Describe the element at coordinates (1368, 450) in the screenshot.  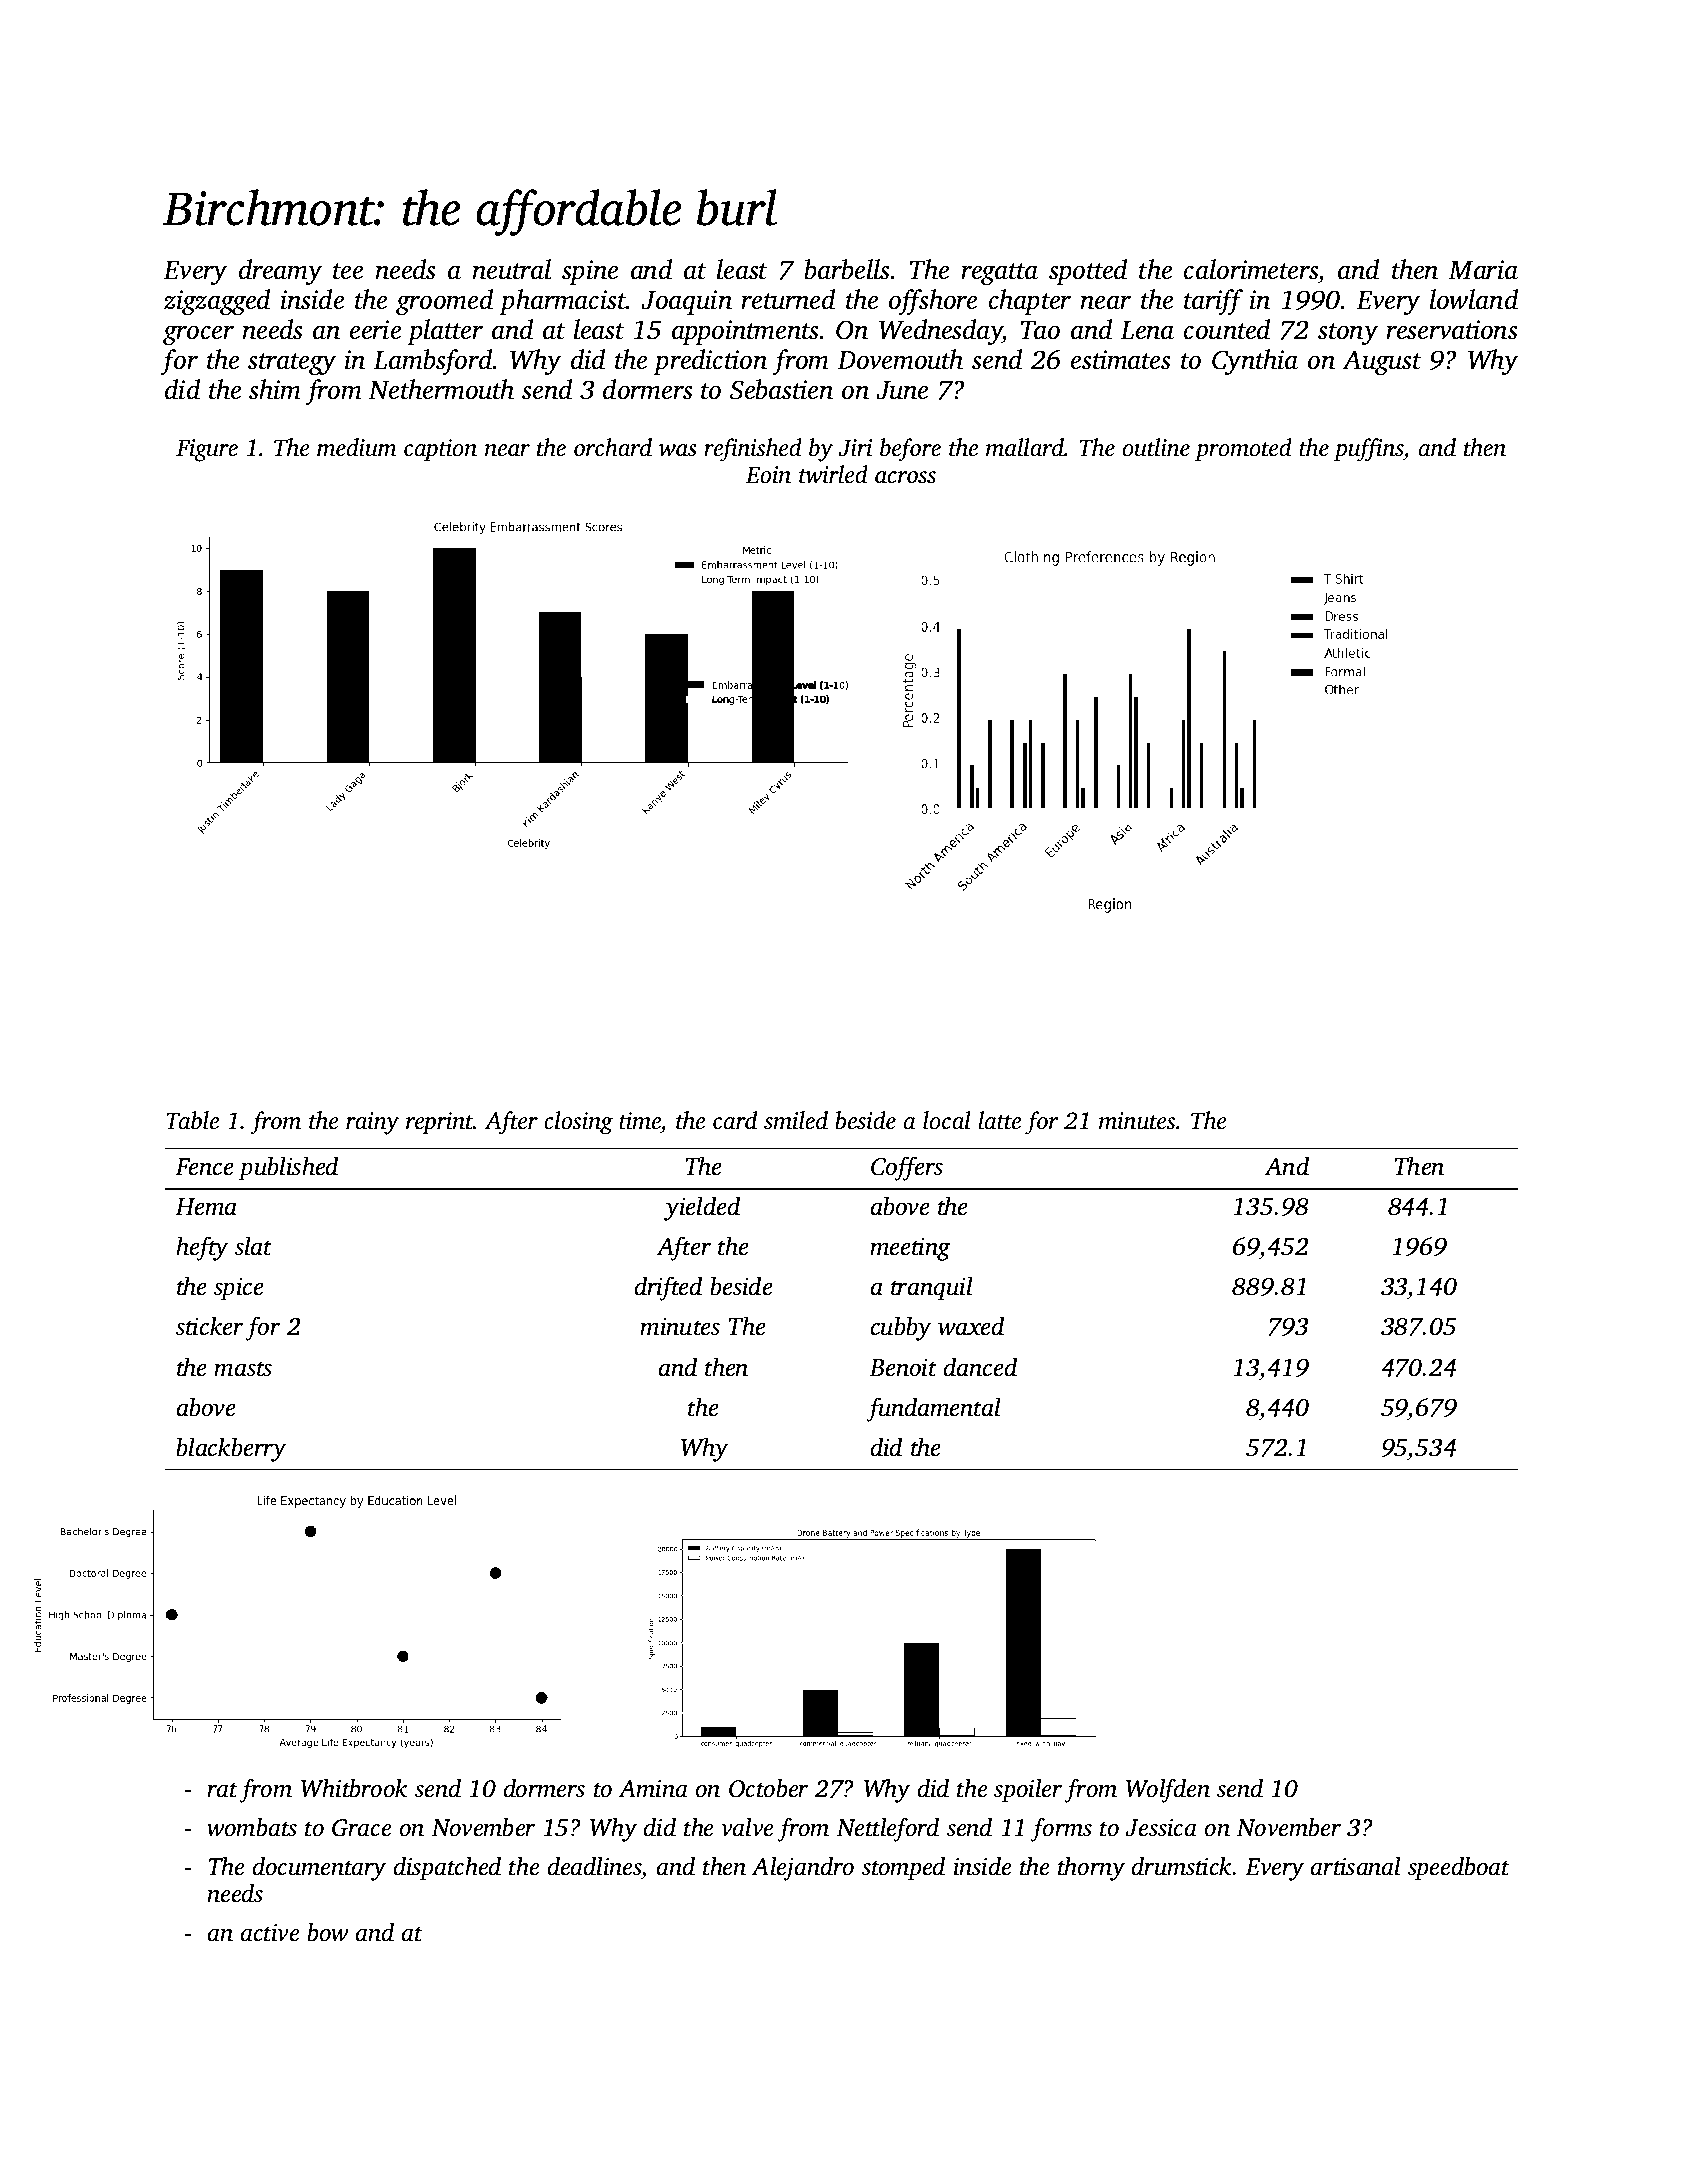
I see `puffins` at that location.
